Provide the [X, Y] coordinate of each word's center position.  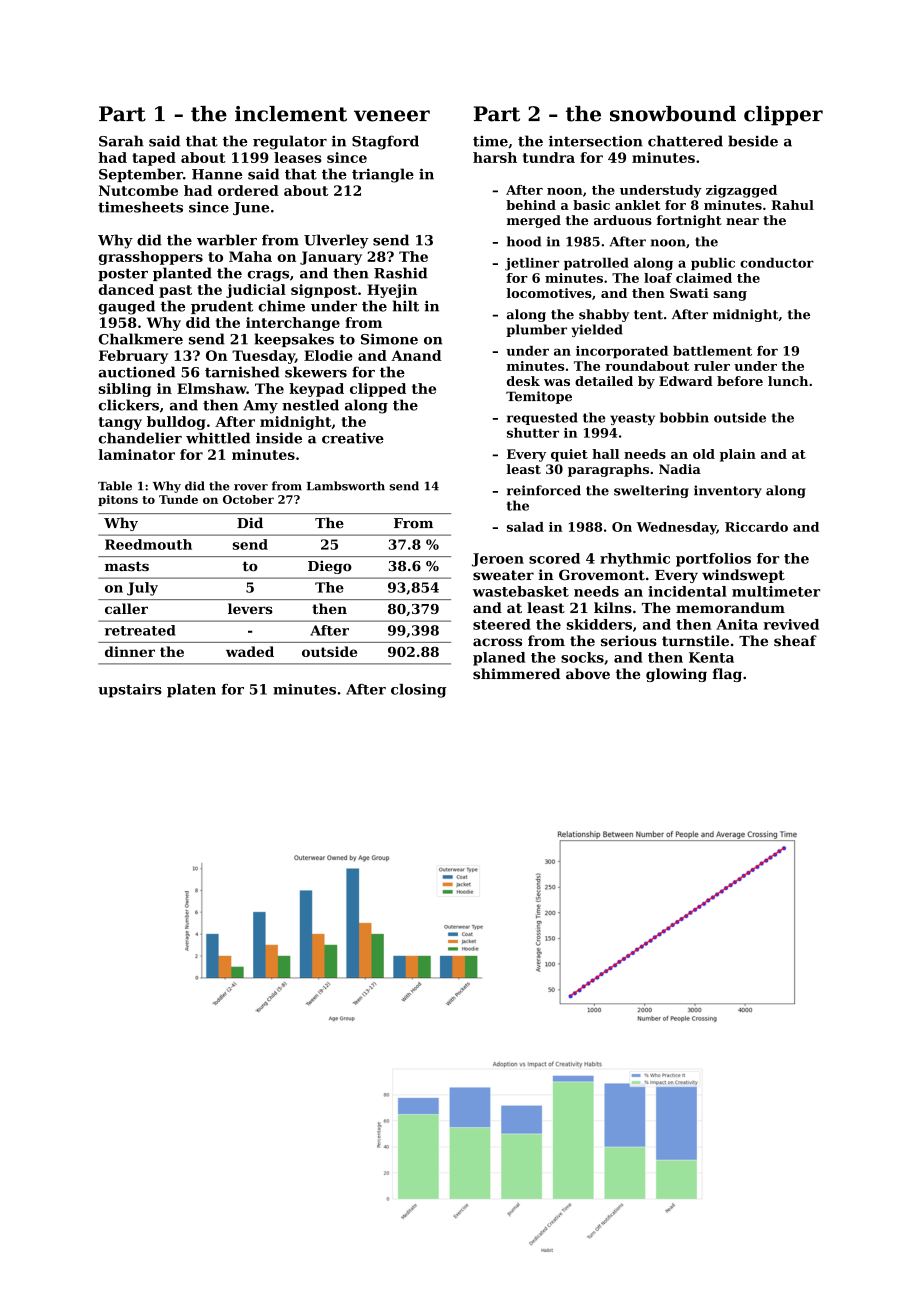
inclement [291, 114]
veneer [392, 116]
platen [191, 691]
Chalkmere [141, 339]
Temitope [539, 397]
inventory [728, 491]
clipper [783, 116]
